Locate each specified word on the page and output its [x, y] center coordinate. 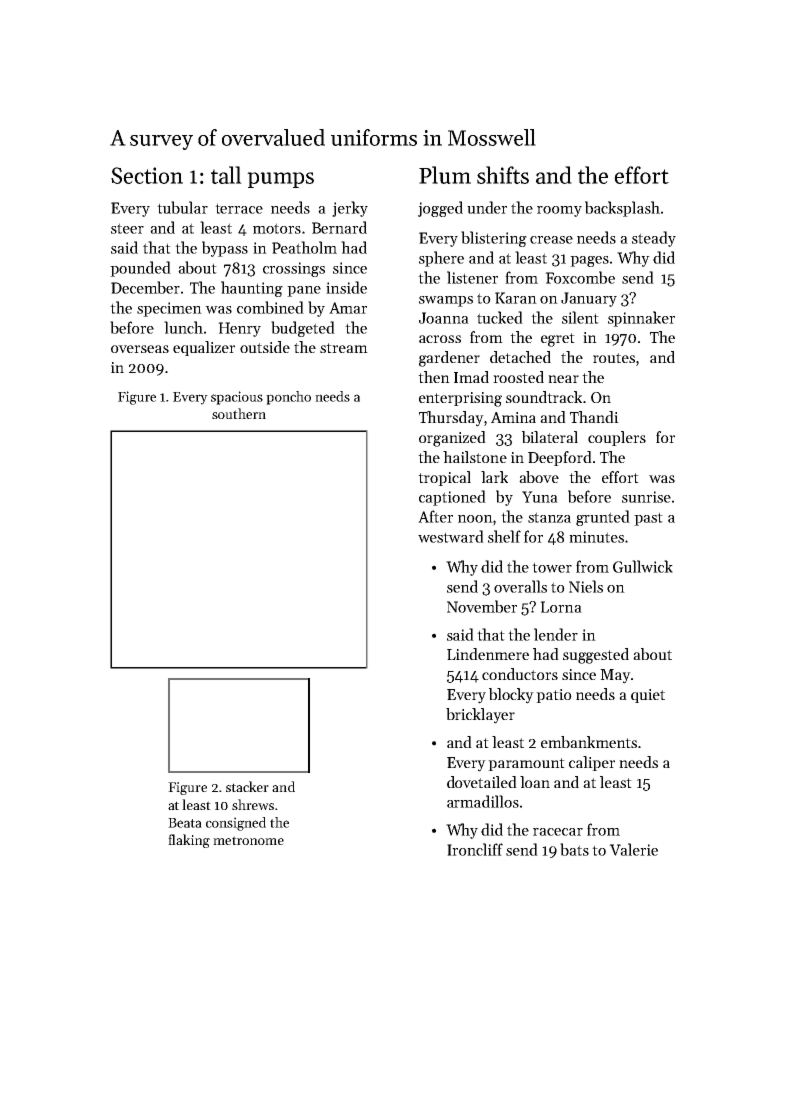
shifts [503, 175]
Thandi [594, 417]
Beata [185, 823]
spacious [237, 398]
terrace [239, 208]
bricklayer [480, 716]
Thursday [451, 419]
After [435, 516]
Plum [445, 175]
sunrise [646, 497]
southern [239, 413]
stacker [247, 786]
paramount [526, 764]
